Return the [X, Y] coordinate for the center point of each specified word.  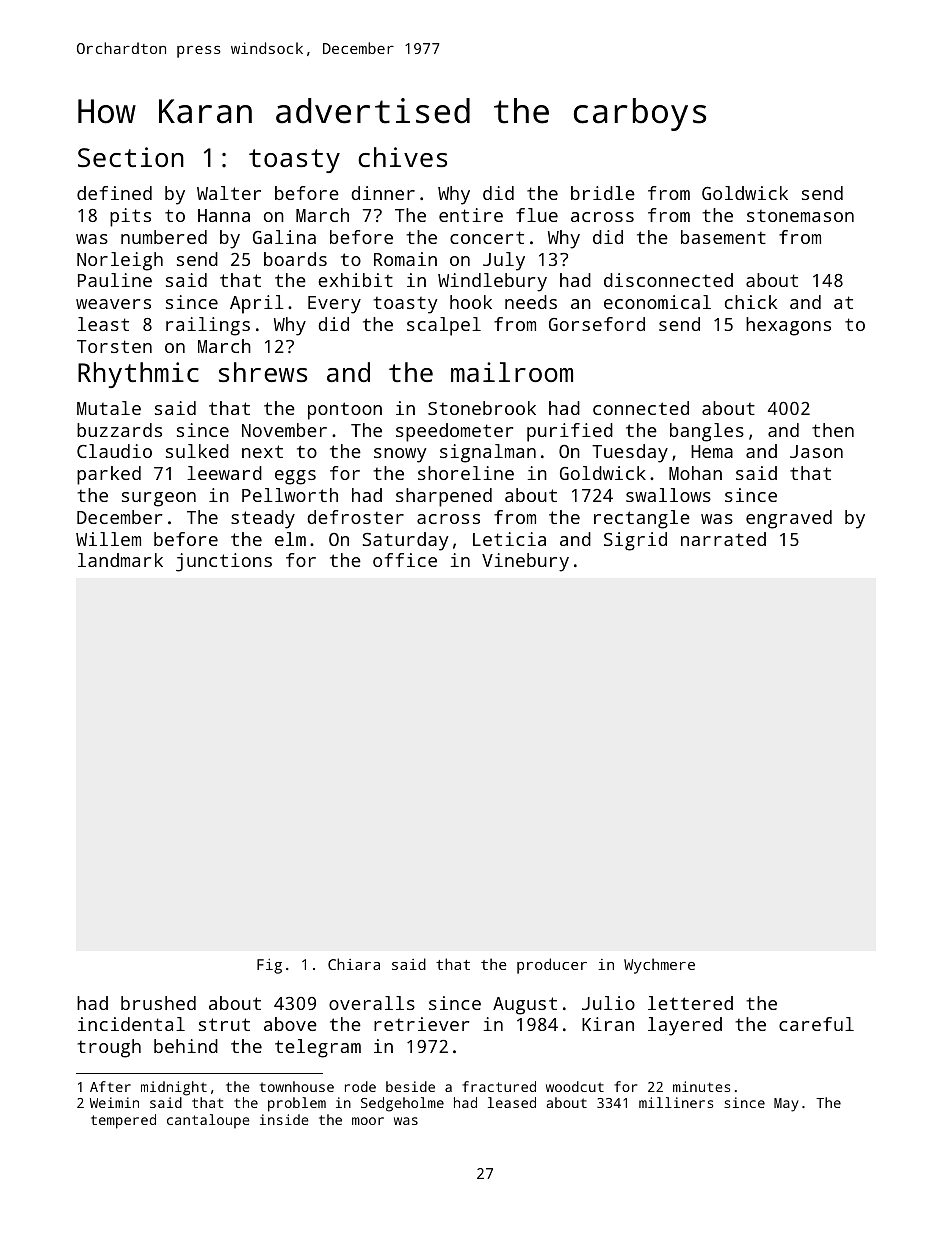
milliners [676, 1102]
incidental [131, 1024]
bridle [603, 193]
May [786, 1105]
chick [751, 302]
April [257, 304]
